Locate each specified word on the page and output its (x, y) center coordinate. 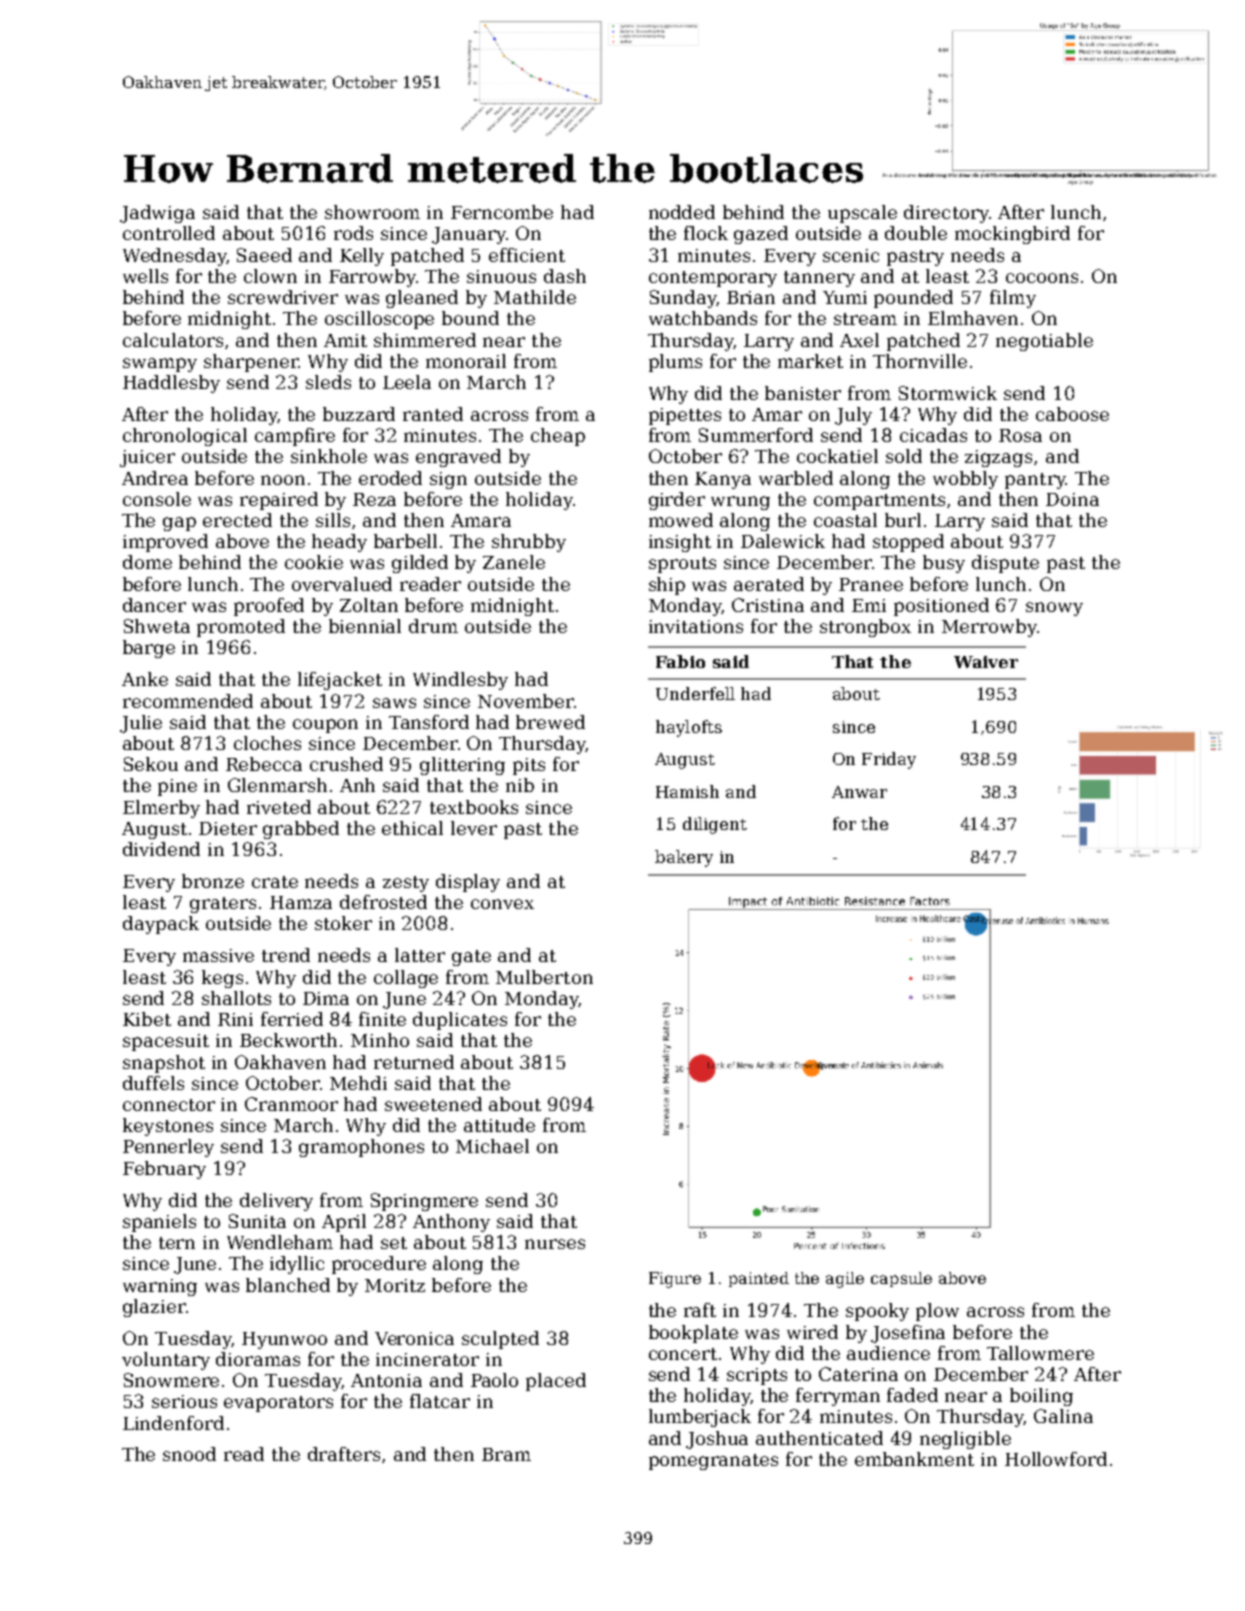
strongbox (865, 628)
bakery (684, 858)
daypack (161, 925)
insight (680, 543)
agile (845, 1280)
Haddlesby (171, 384)
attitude (499, 1125)
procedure (379, 1265)
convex (502, 904)
